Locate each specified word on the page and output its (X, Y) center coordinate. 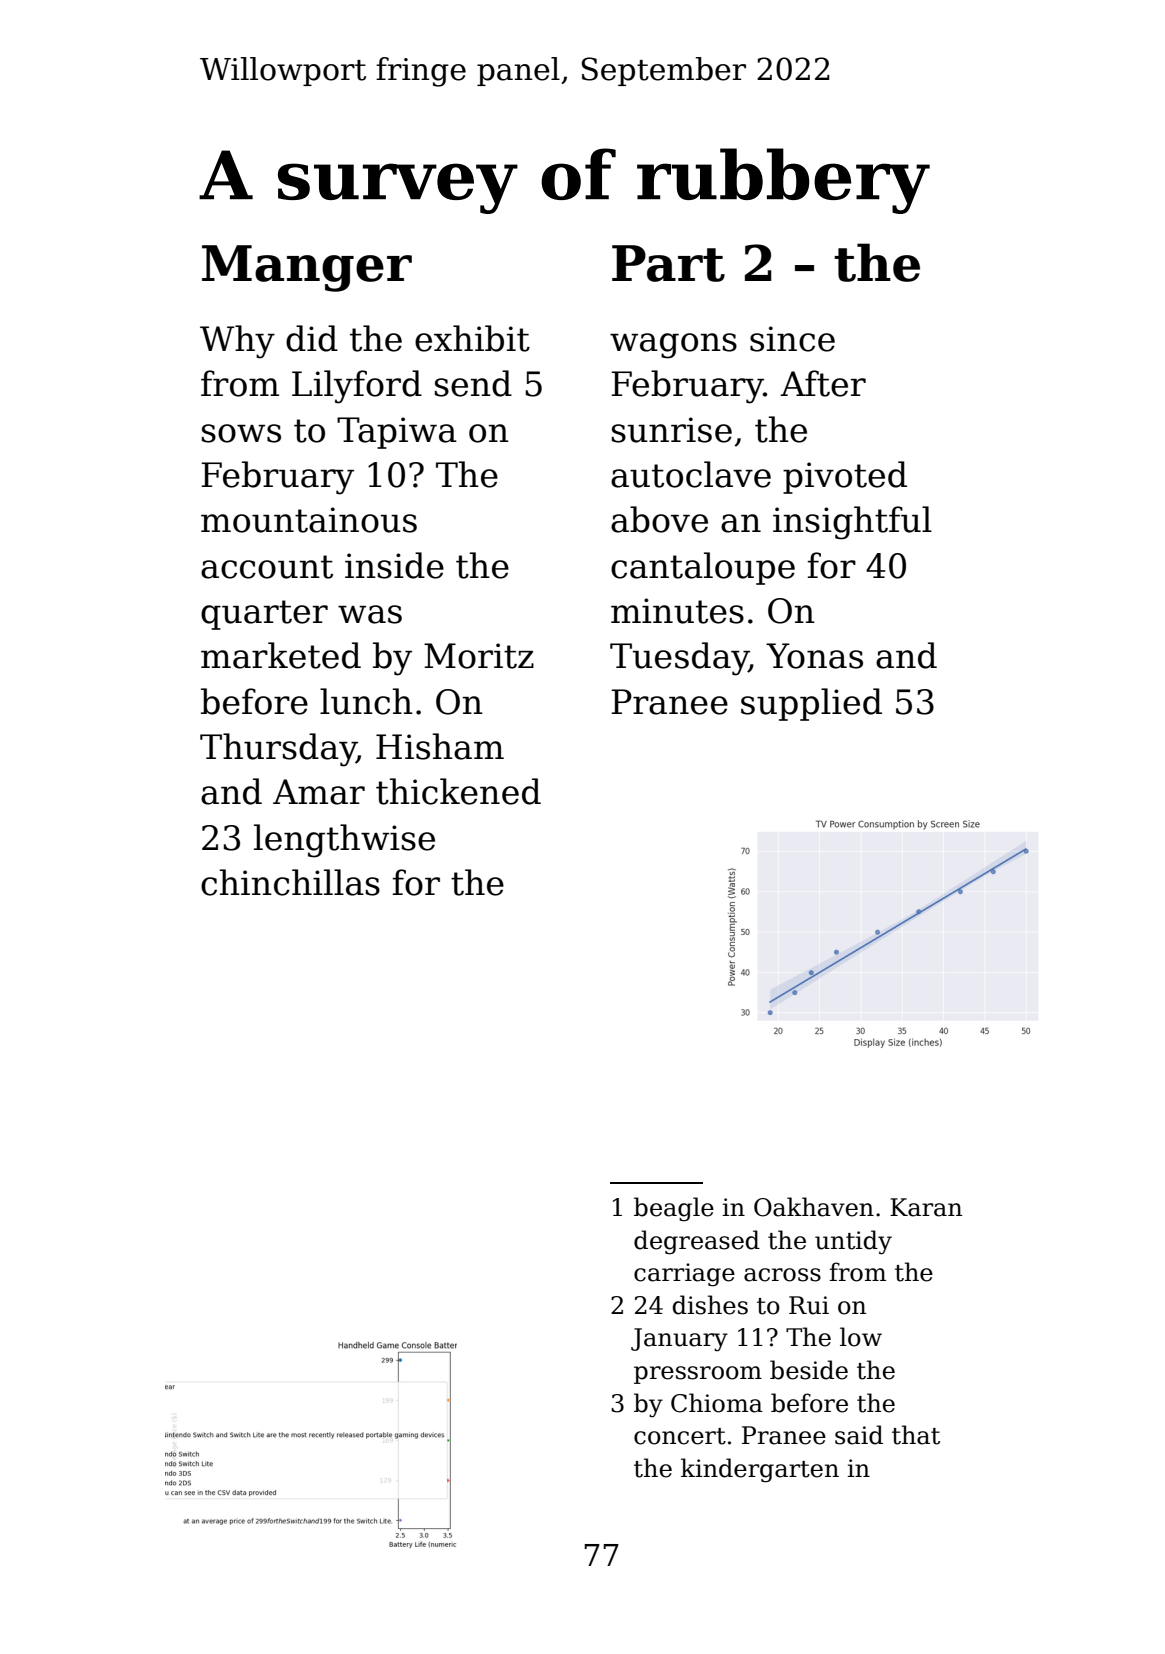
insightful (852, 523)
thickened (458, 791)
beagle (674, 1209)
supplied (811, 704)
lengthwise (344, 841)
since (792, 339)
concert (680, 1436)
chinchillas (290, 882)
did (312, 338)
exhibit (472, 338)
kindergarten (760, 1470)
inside (394, 565)
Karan (926, 1207)
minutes (677, 611)
